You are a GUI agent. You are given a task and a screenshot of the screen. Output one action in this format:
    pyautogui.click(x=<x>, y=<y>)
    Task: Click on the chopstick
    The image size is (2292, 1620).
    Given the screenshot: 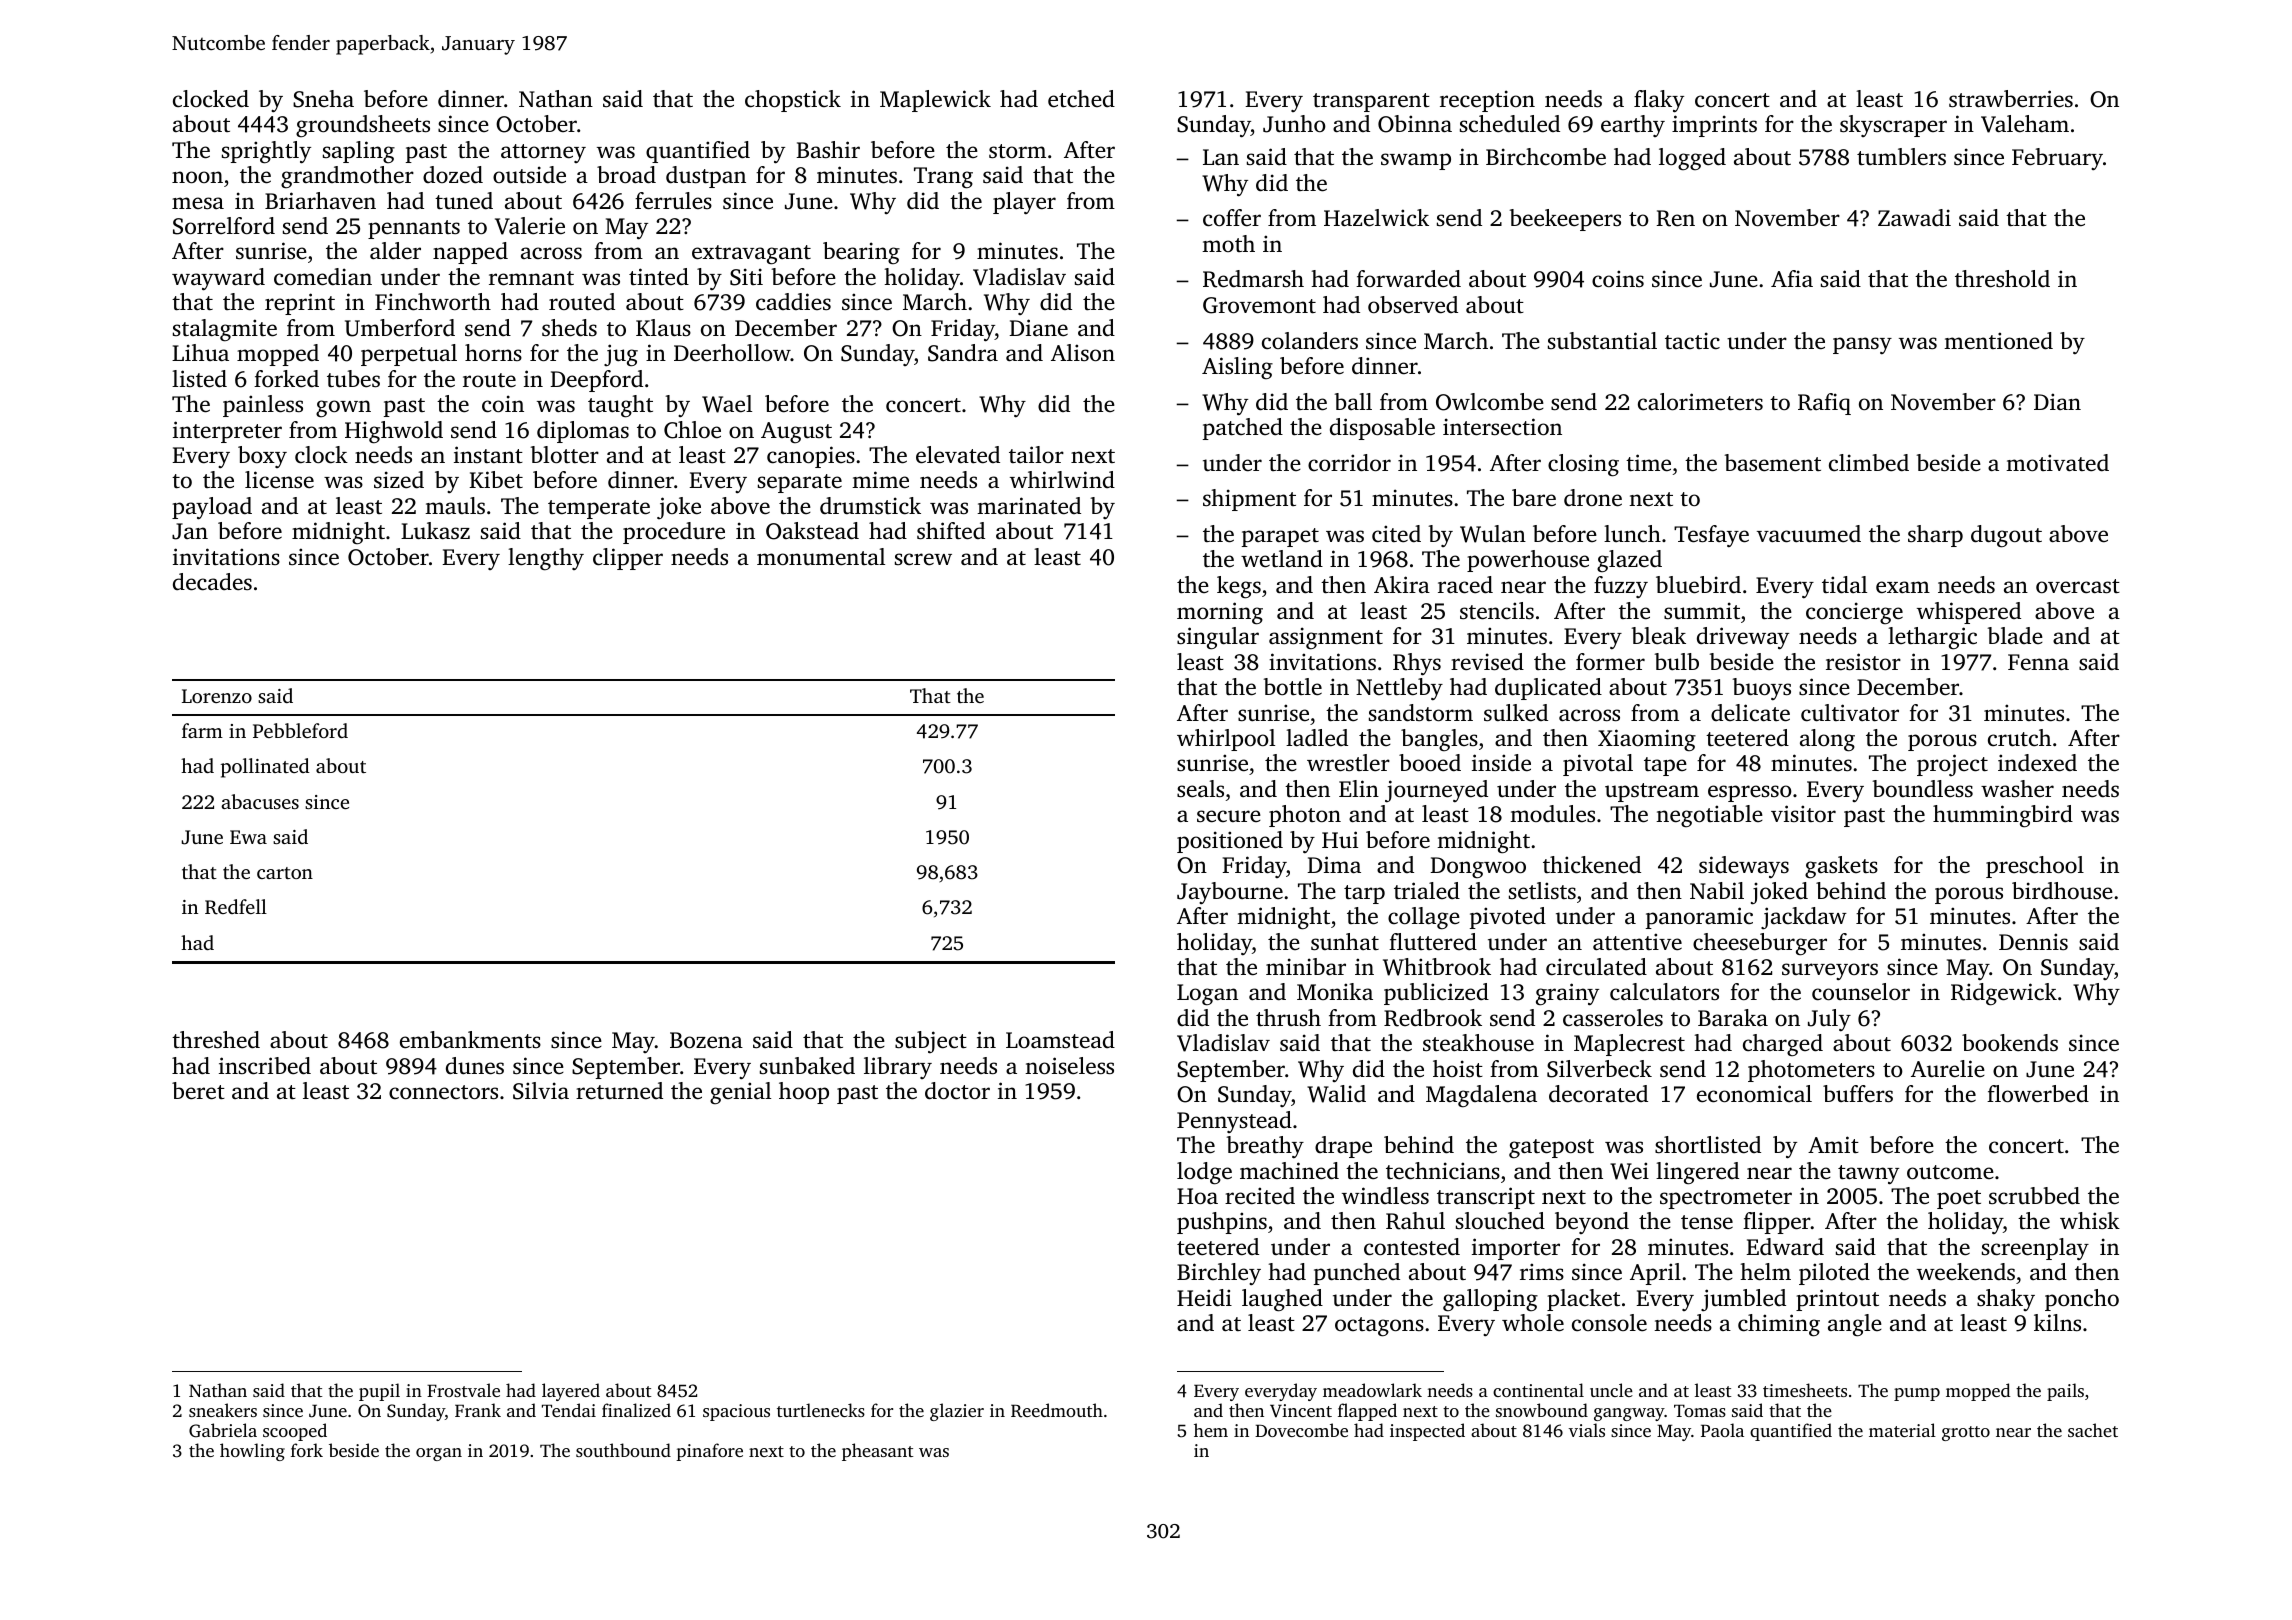 What is the action you would take?
    pyautogui.click(x=793, y=101)
